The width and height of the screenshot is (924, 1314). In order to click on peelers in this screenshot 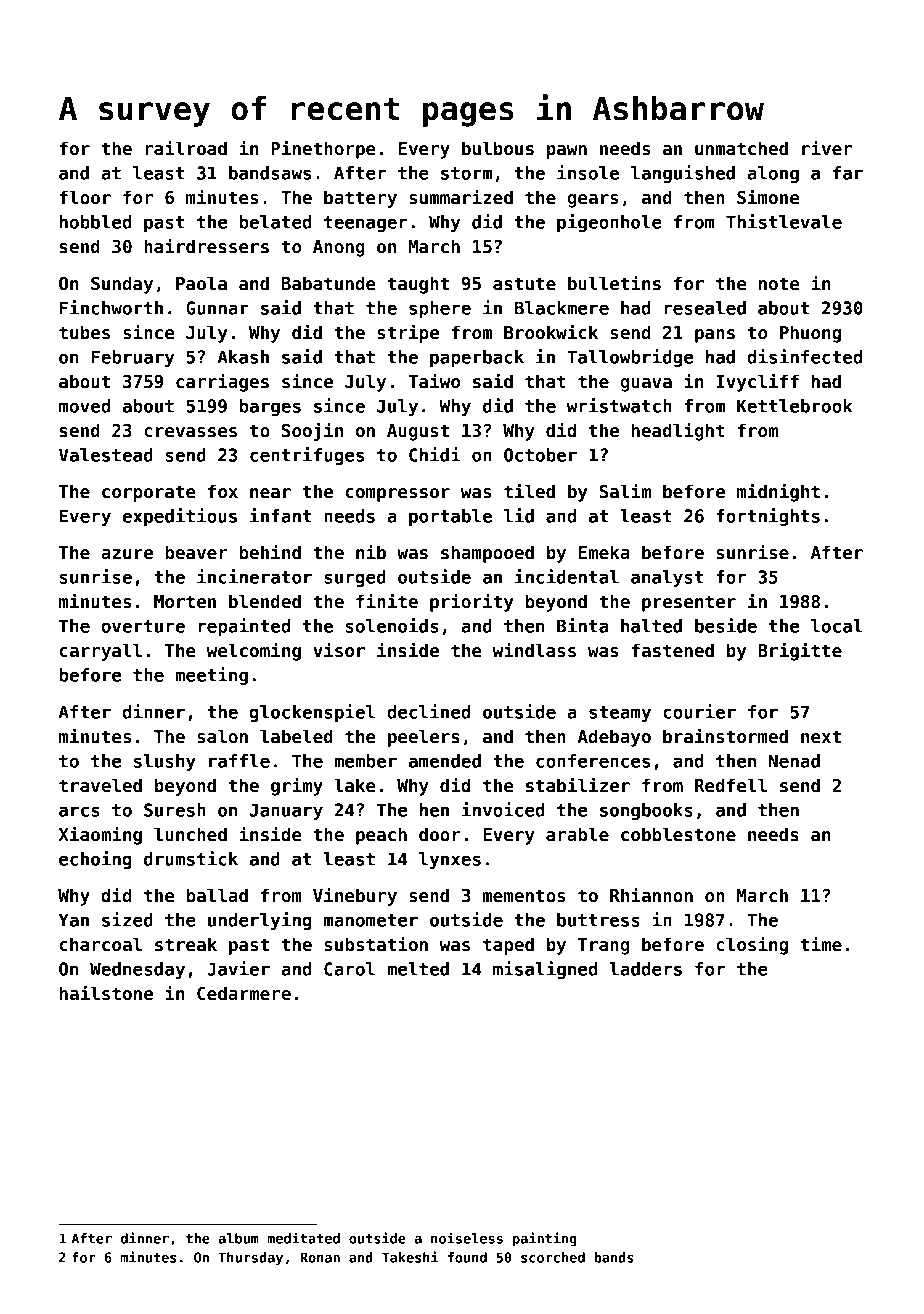, I will do `click(424, 738)`.
